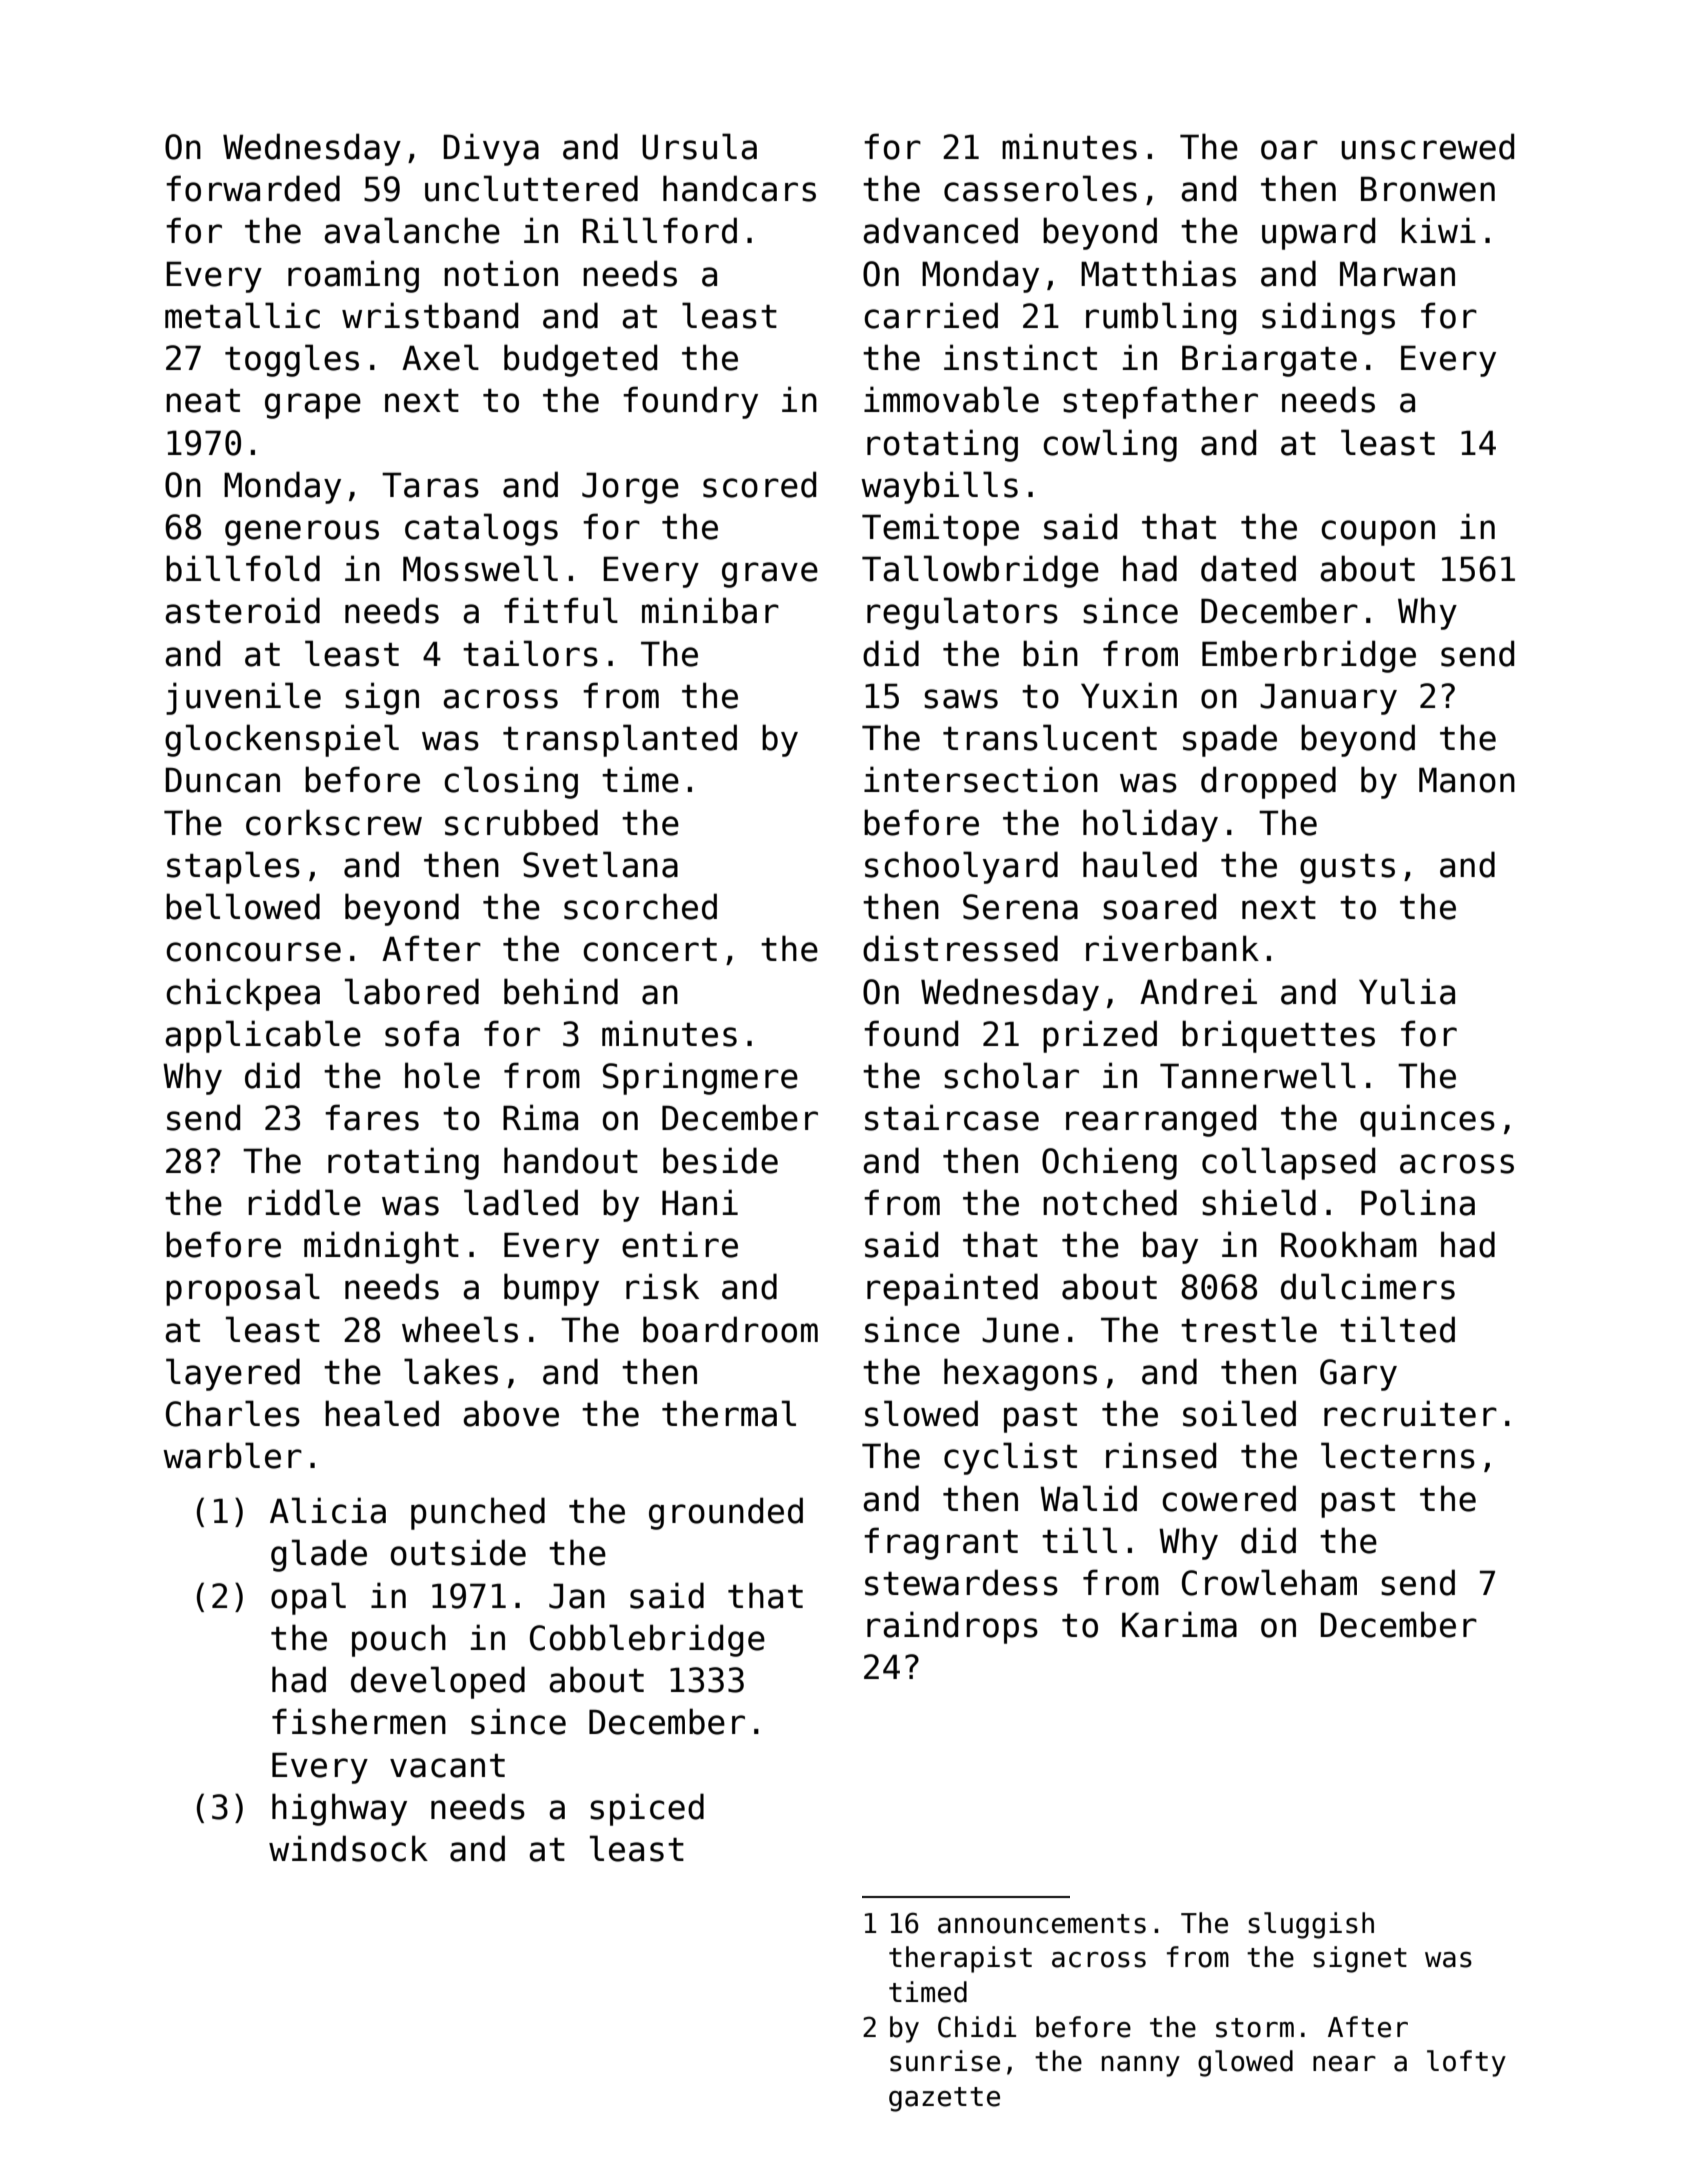 This screenshot has height=2178, width=1683. Describe the element at coordinates (243, 1289) in the screenshot. I see `proposal` at that location.
